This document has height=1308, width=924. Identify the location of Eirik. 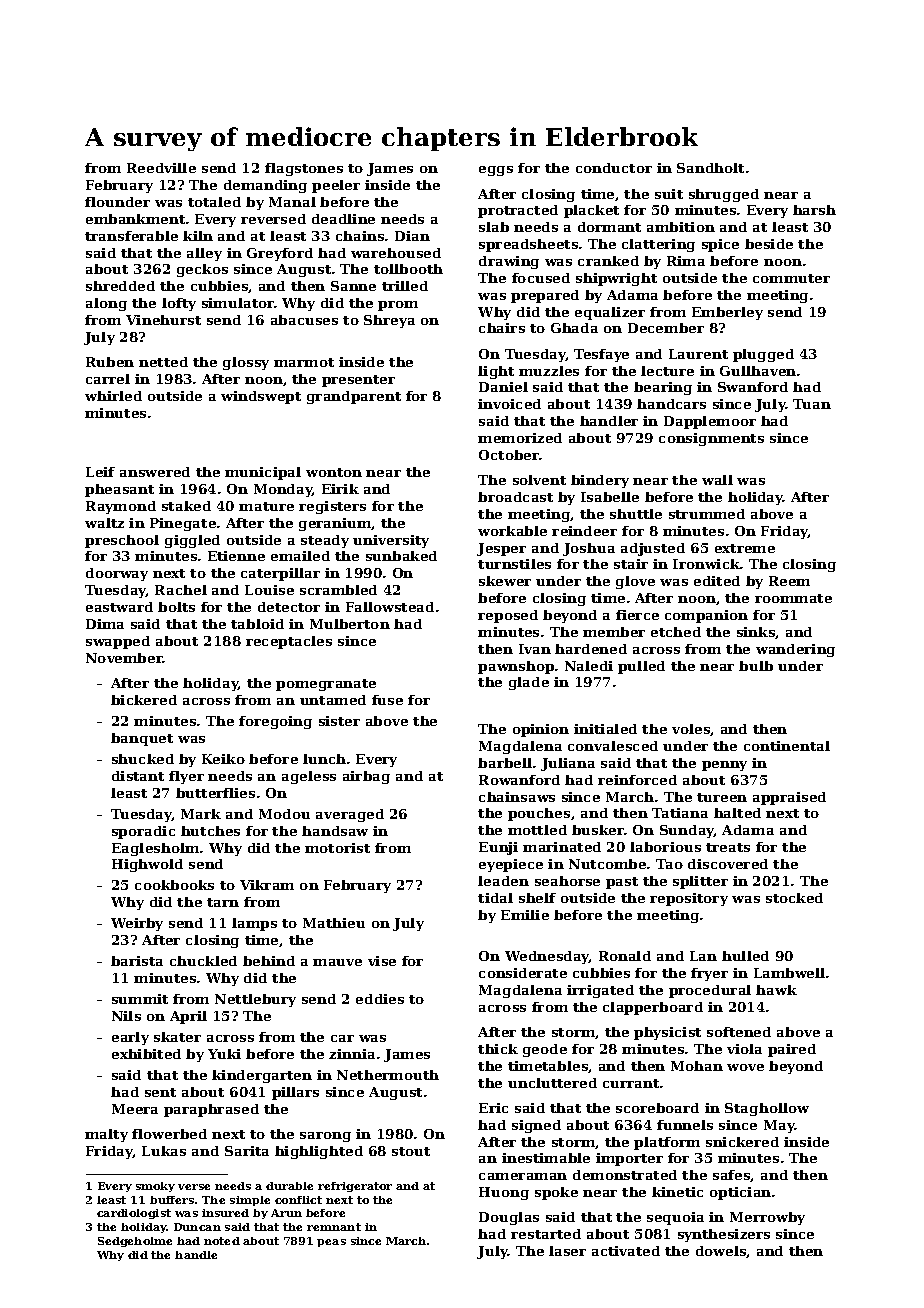
(340, 489).
